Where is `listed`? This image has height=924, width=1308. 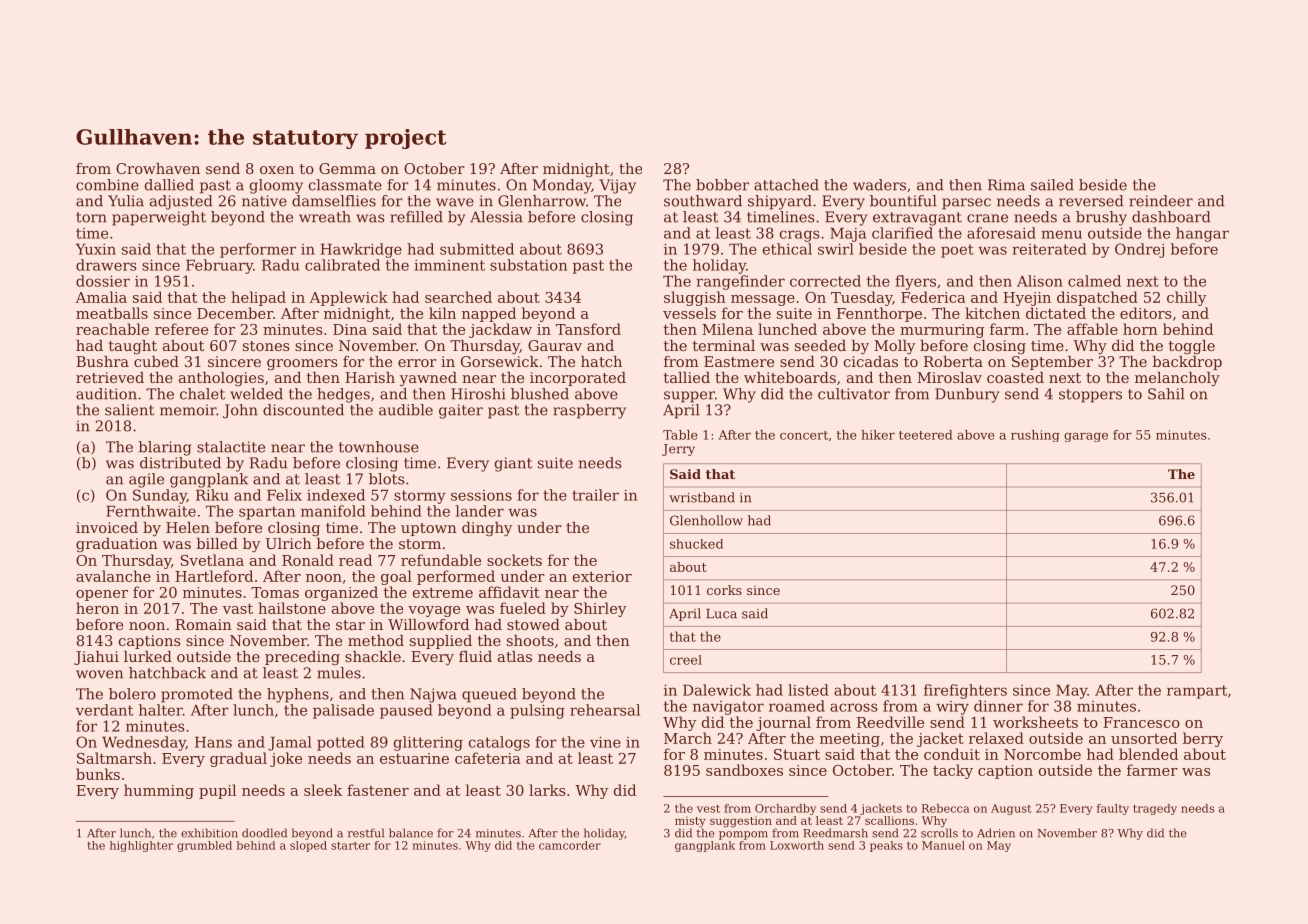 listed is located at coordinates (808, 690).
